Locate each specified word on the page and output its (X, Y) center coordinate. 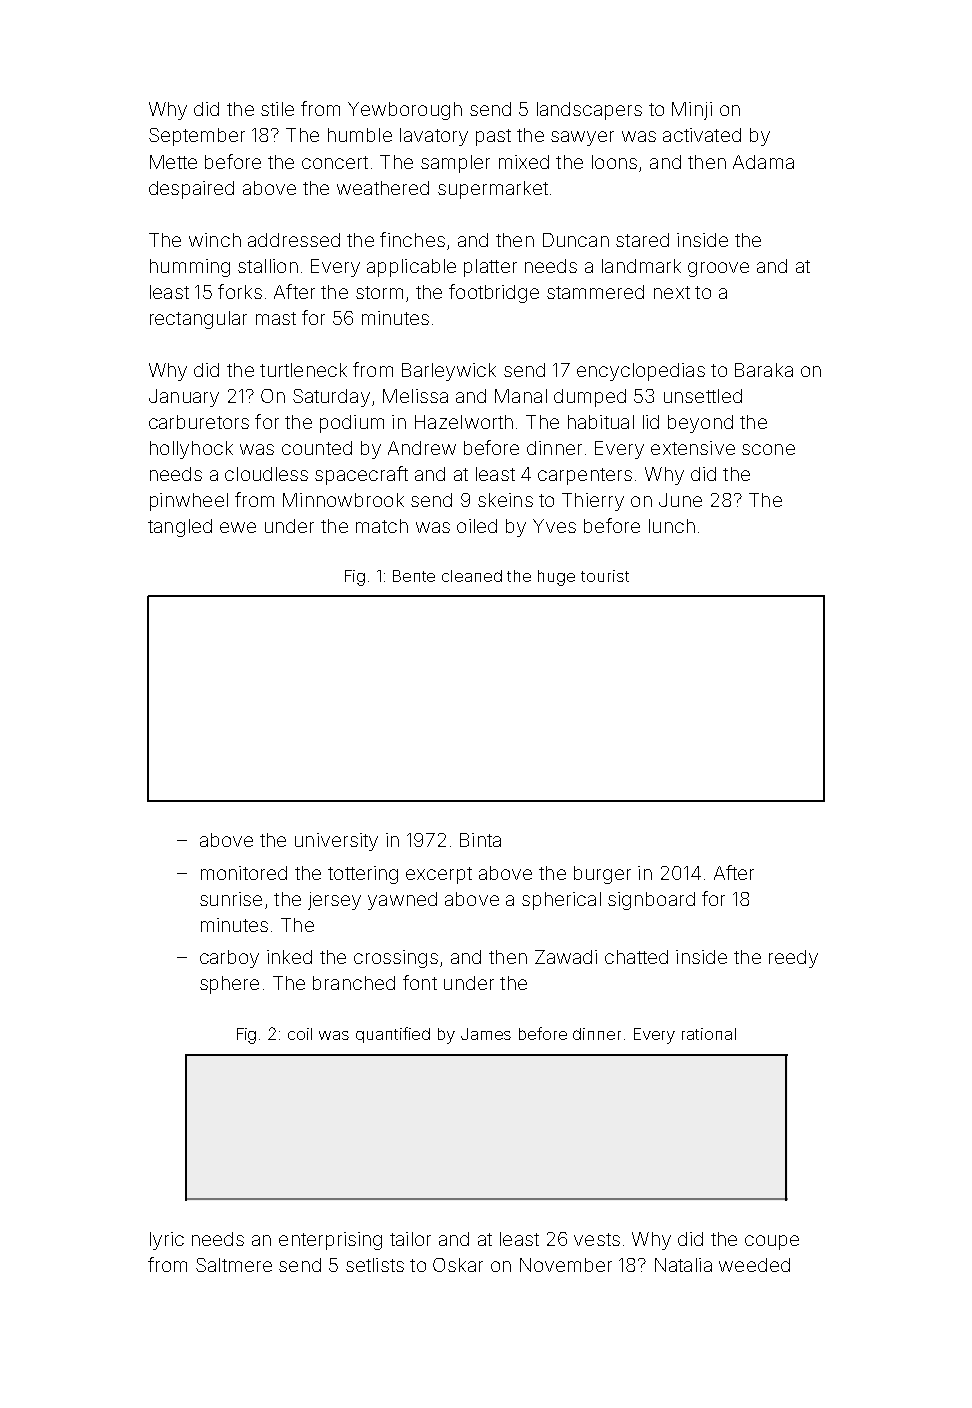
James (486, 1034)
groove (718, 269)
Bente (414, 576)
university (336, 842)
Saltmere (234, 1265)
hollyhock (191, 450)
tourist (605, 576)
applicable (411, 268)
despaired (191, 190)
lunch (672, 526)
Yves (554, 526)
